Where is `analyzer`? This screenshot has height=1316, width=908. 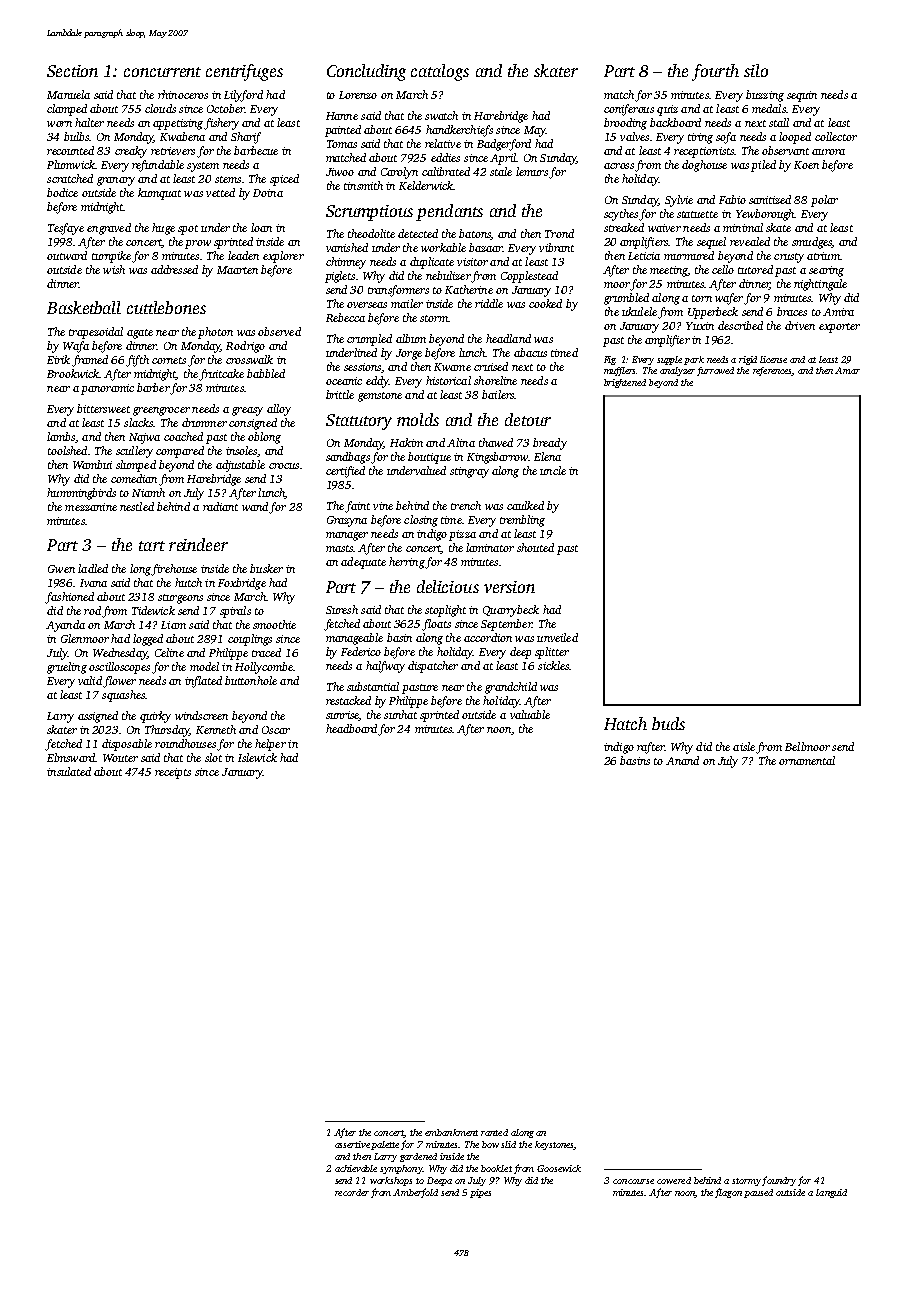
analyzer is located at coordinates (677, 371).
